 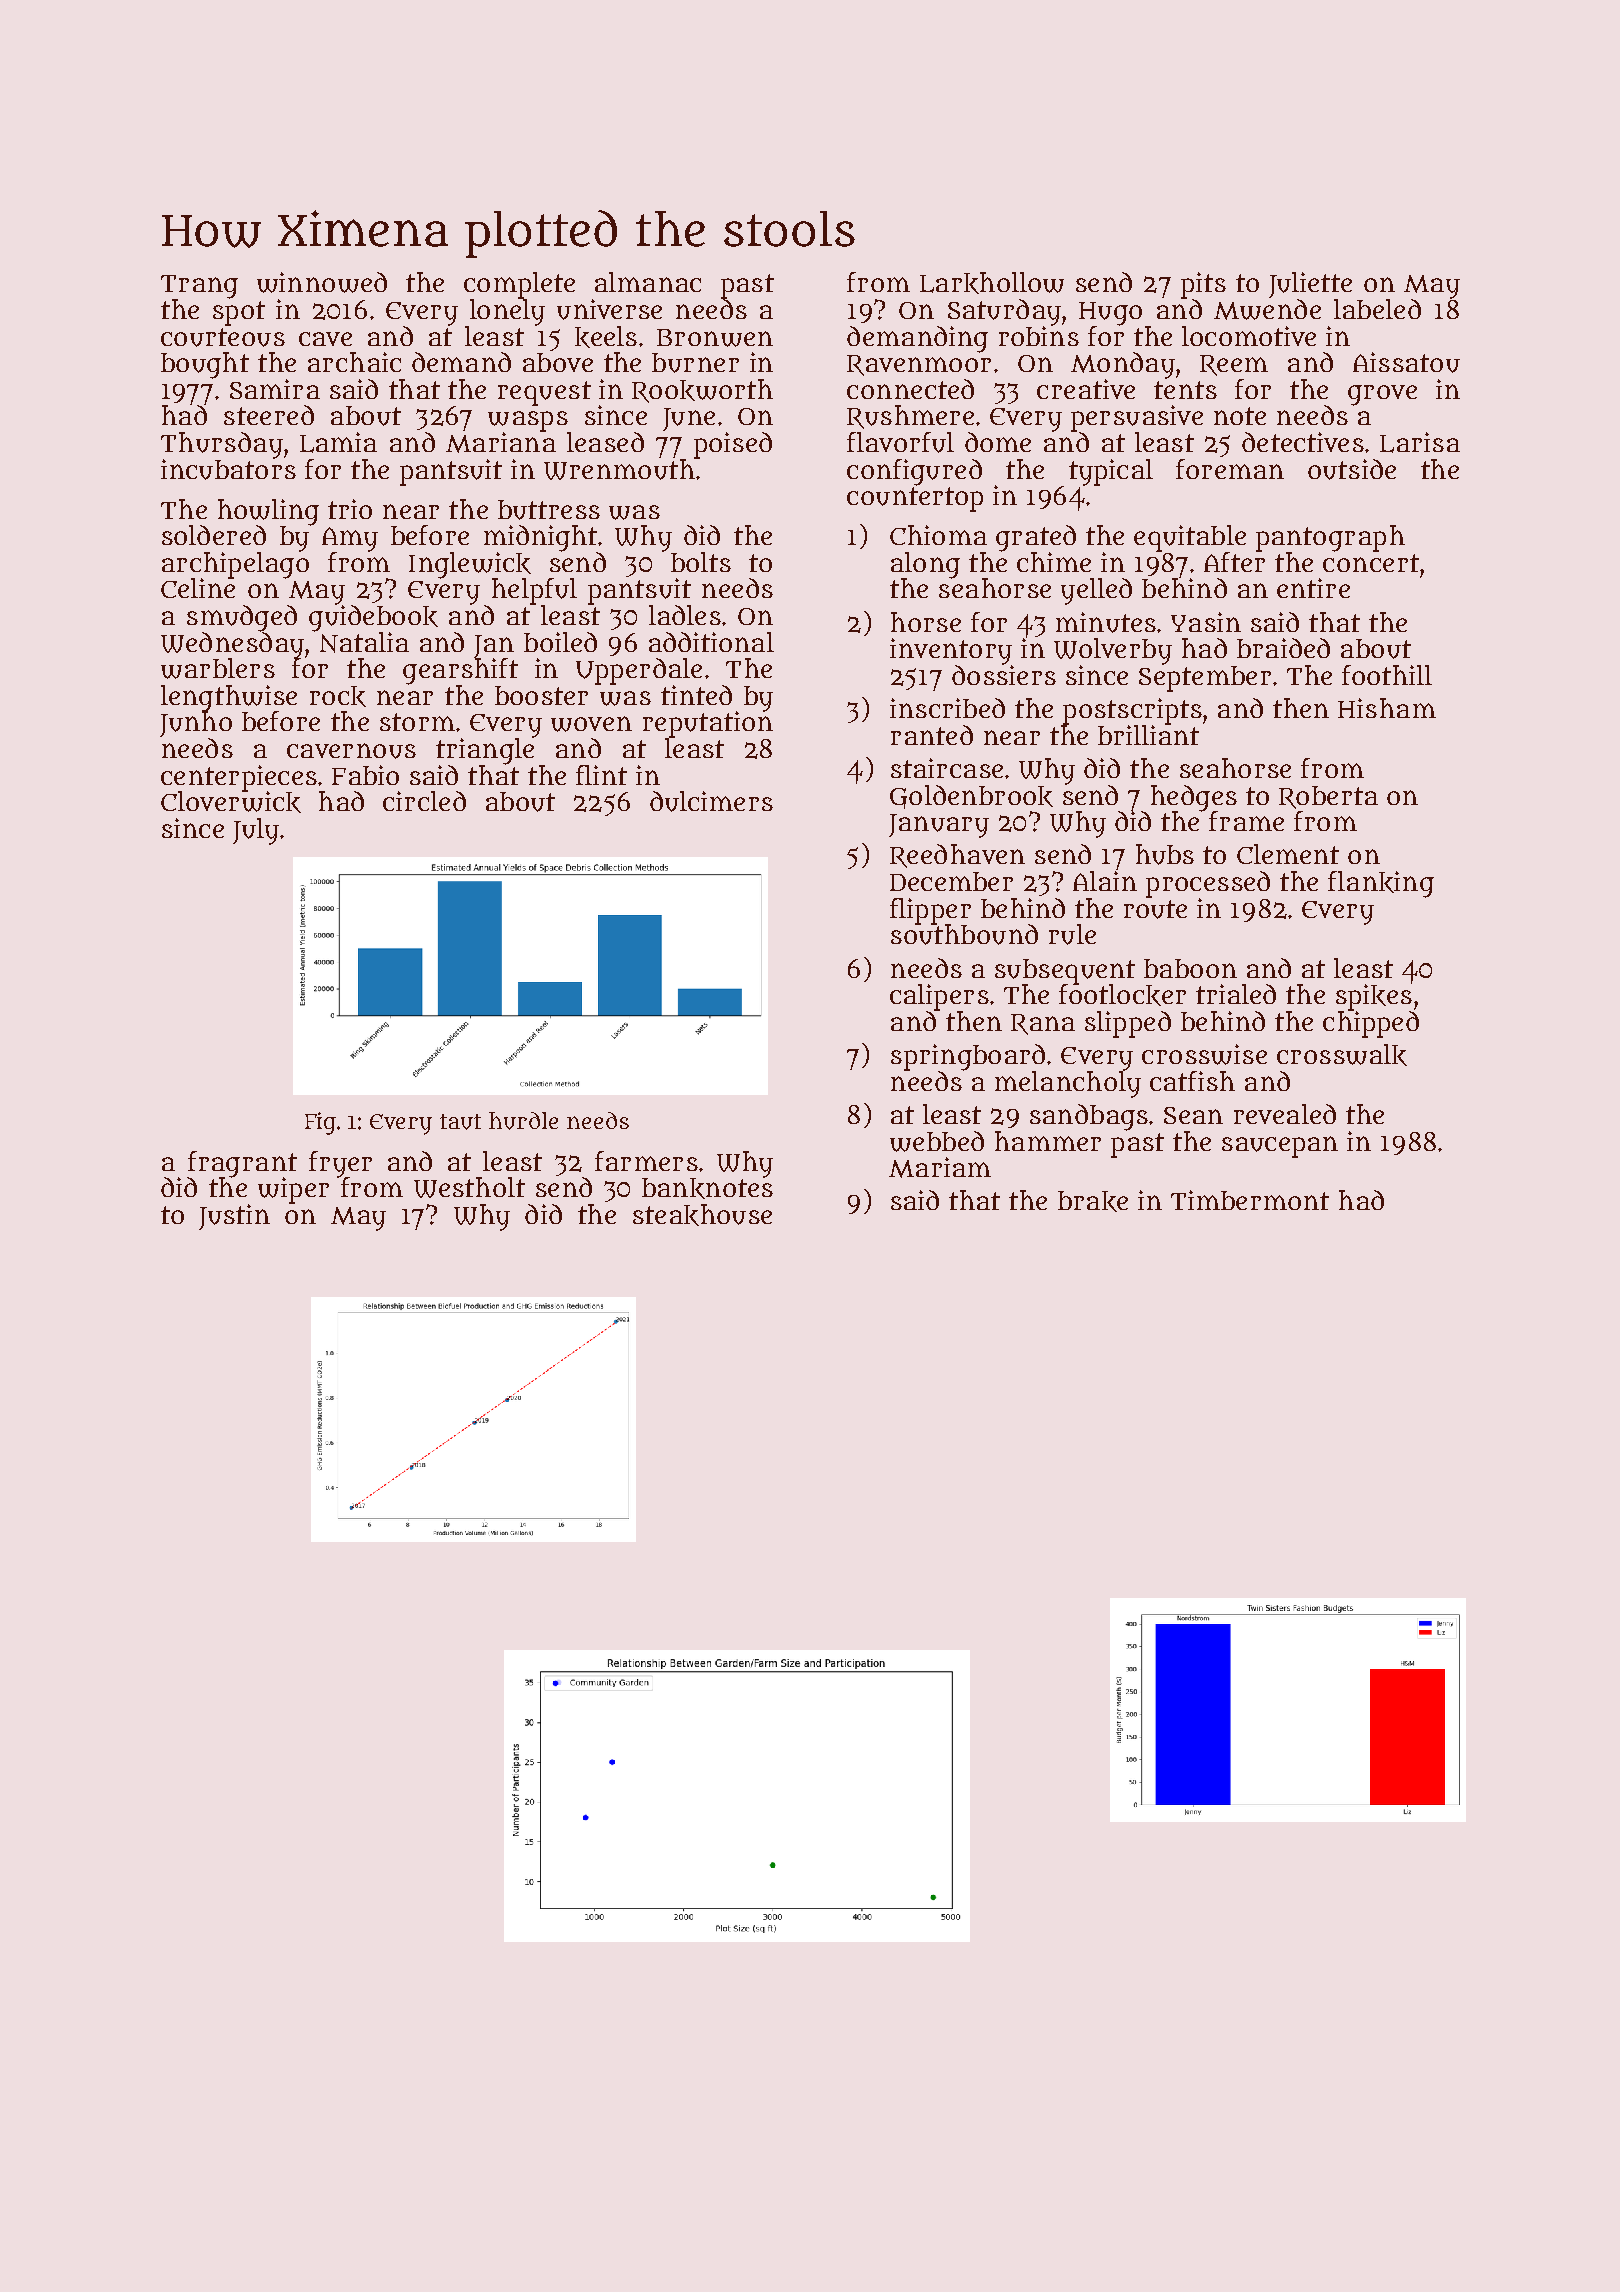 I want to click on webbed, so click(x=937, y=1141).
